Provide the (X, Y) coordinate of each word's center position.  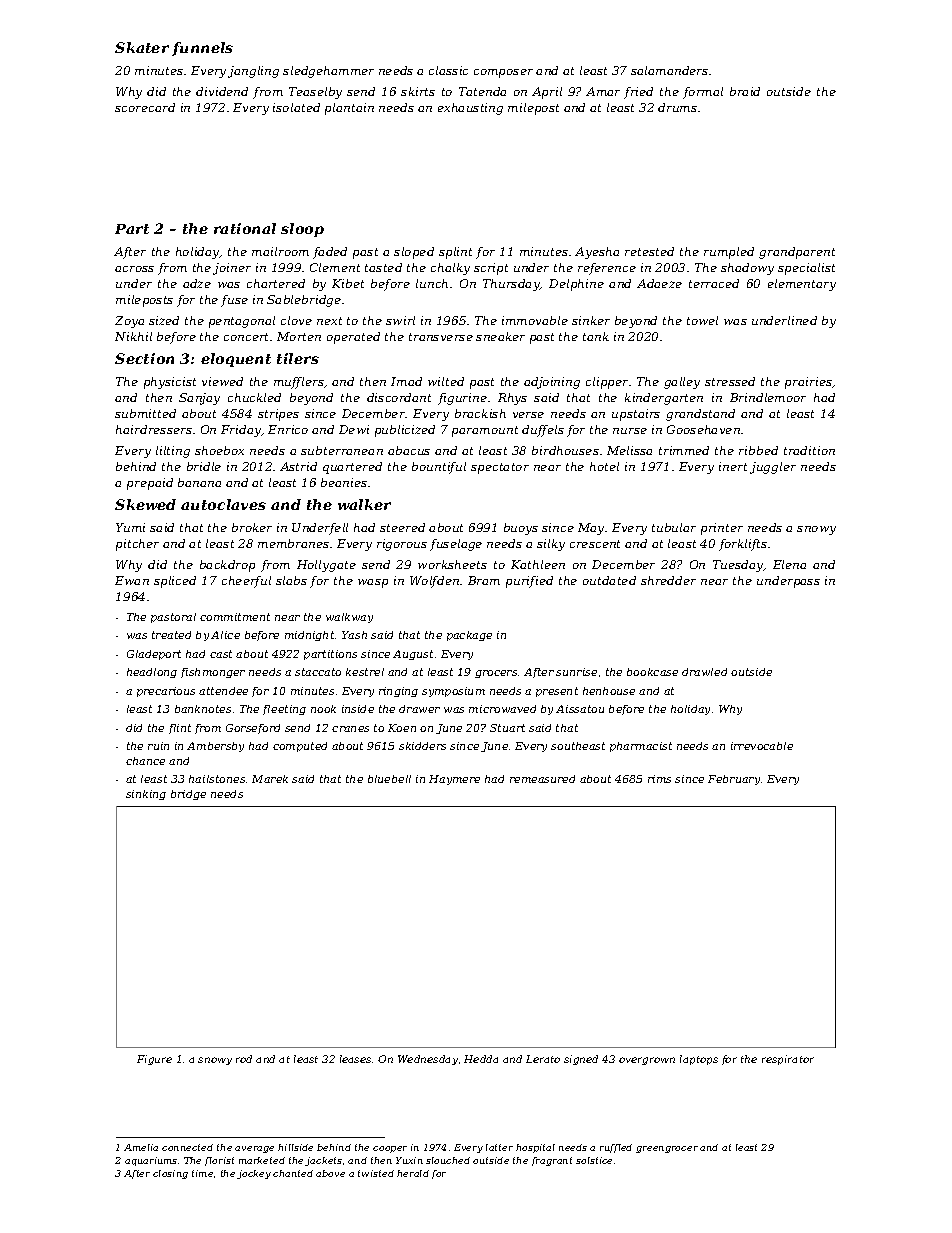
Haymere (454, 780)
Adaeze (659, 283)
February (734, 780)
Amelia (141, 1147)
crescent (595, 544)
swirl (400, 320)
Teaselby (315, 93)
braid (745, 91)
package (469, 636)
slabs (291, 580)
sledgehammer (328, 72)
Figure (154, 1060)
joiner (232, 269)
